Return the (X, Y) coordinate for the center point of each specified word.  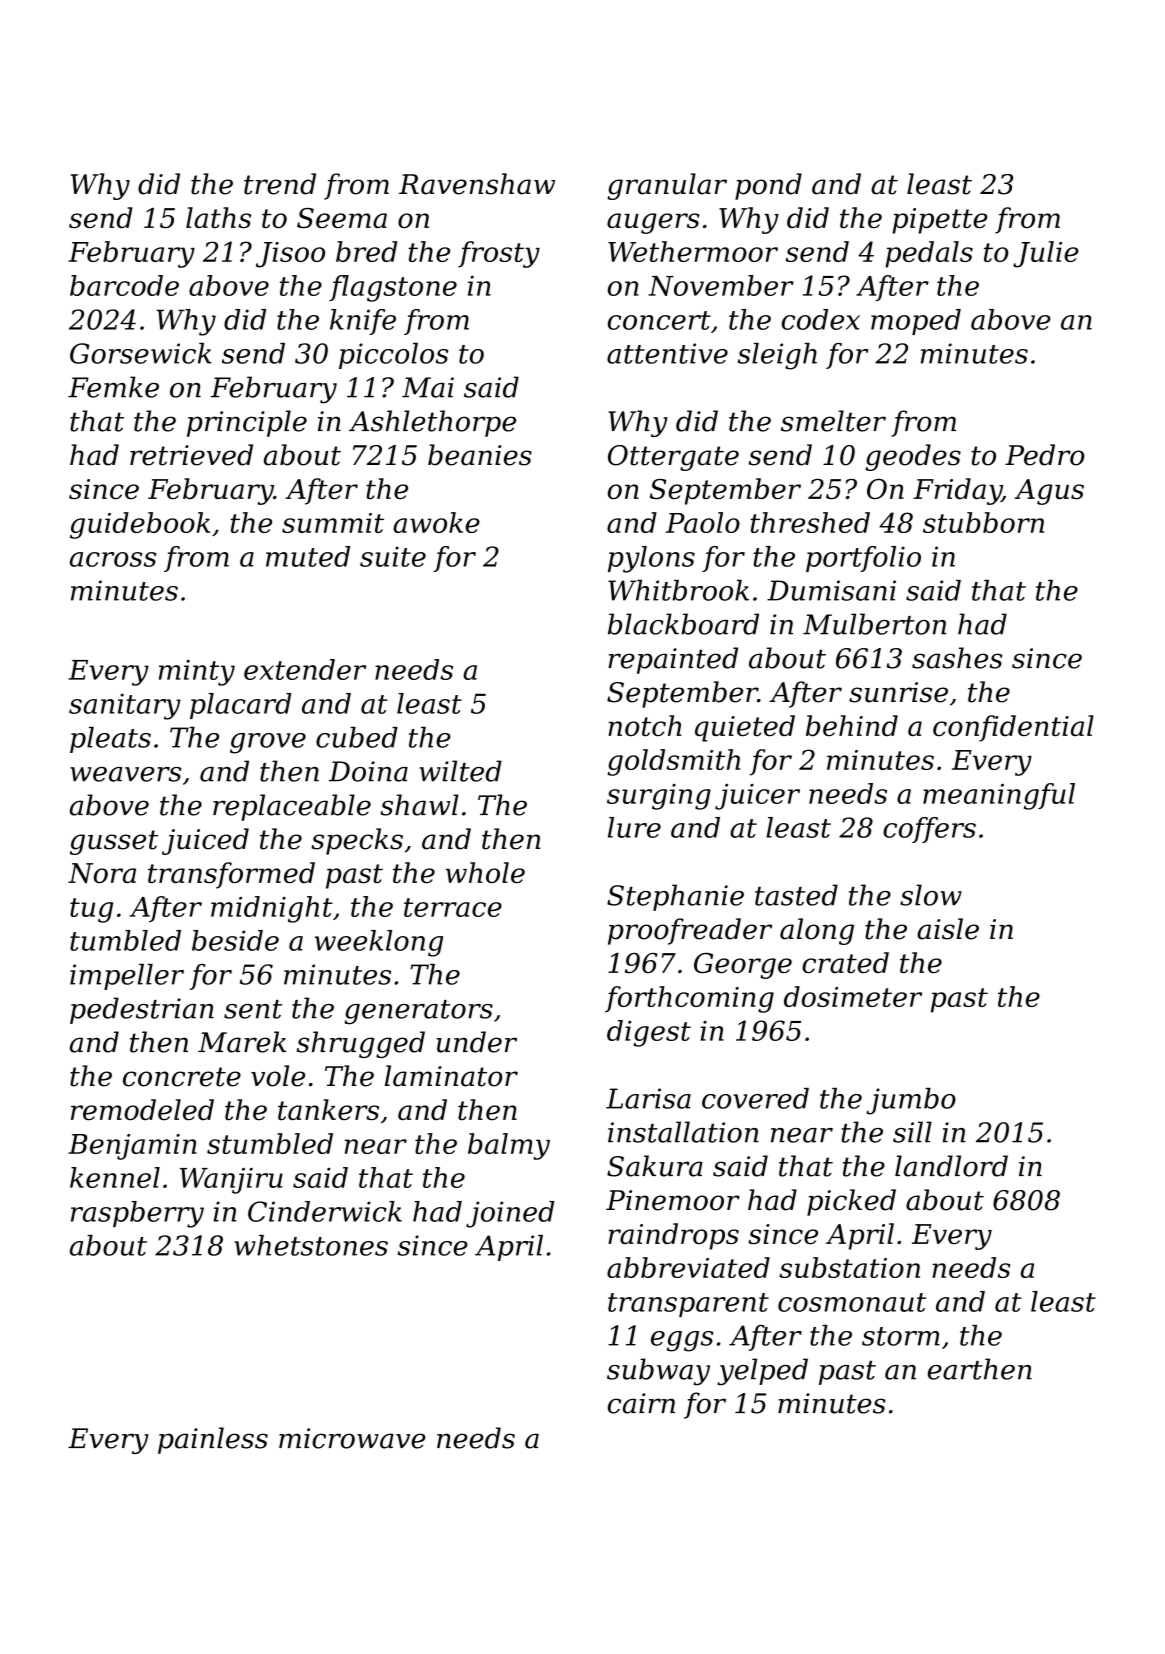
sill (912, 1132)
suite (393, 556)
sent (253, 1009)
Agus (1049, 492)
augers (653, 223)
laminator (451, 1076)
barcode (124, 285)
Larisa (648, 1098)
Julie (1046, 254)
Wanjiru (231, 1180)
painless (213, 1440)
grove (268, 743)
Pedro (1044, 455)
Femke (113, 387)
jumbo (911, 1101)
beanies (480, 455)
